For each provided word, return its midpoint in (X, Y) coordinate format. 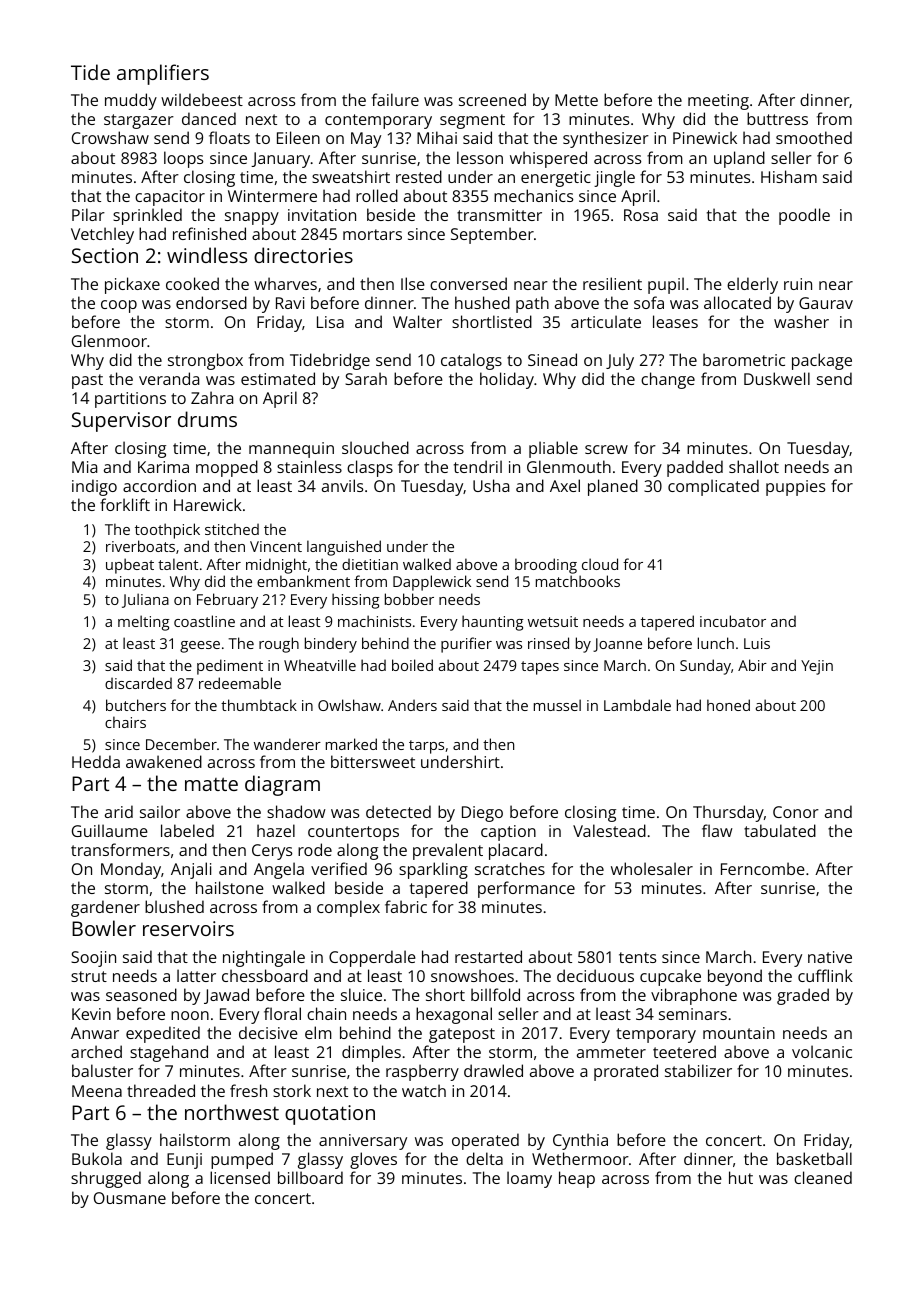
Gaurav (826, 303)
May (366, 140)
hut (741, 1177)
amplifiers (163, 74)
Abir (752, 665)
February (227, 601)
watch (424, 1090)
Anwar (95, 1033)
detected (398, 811)
